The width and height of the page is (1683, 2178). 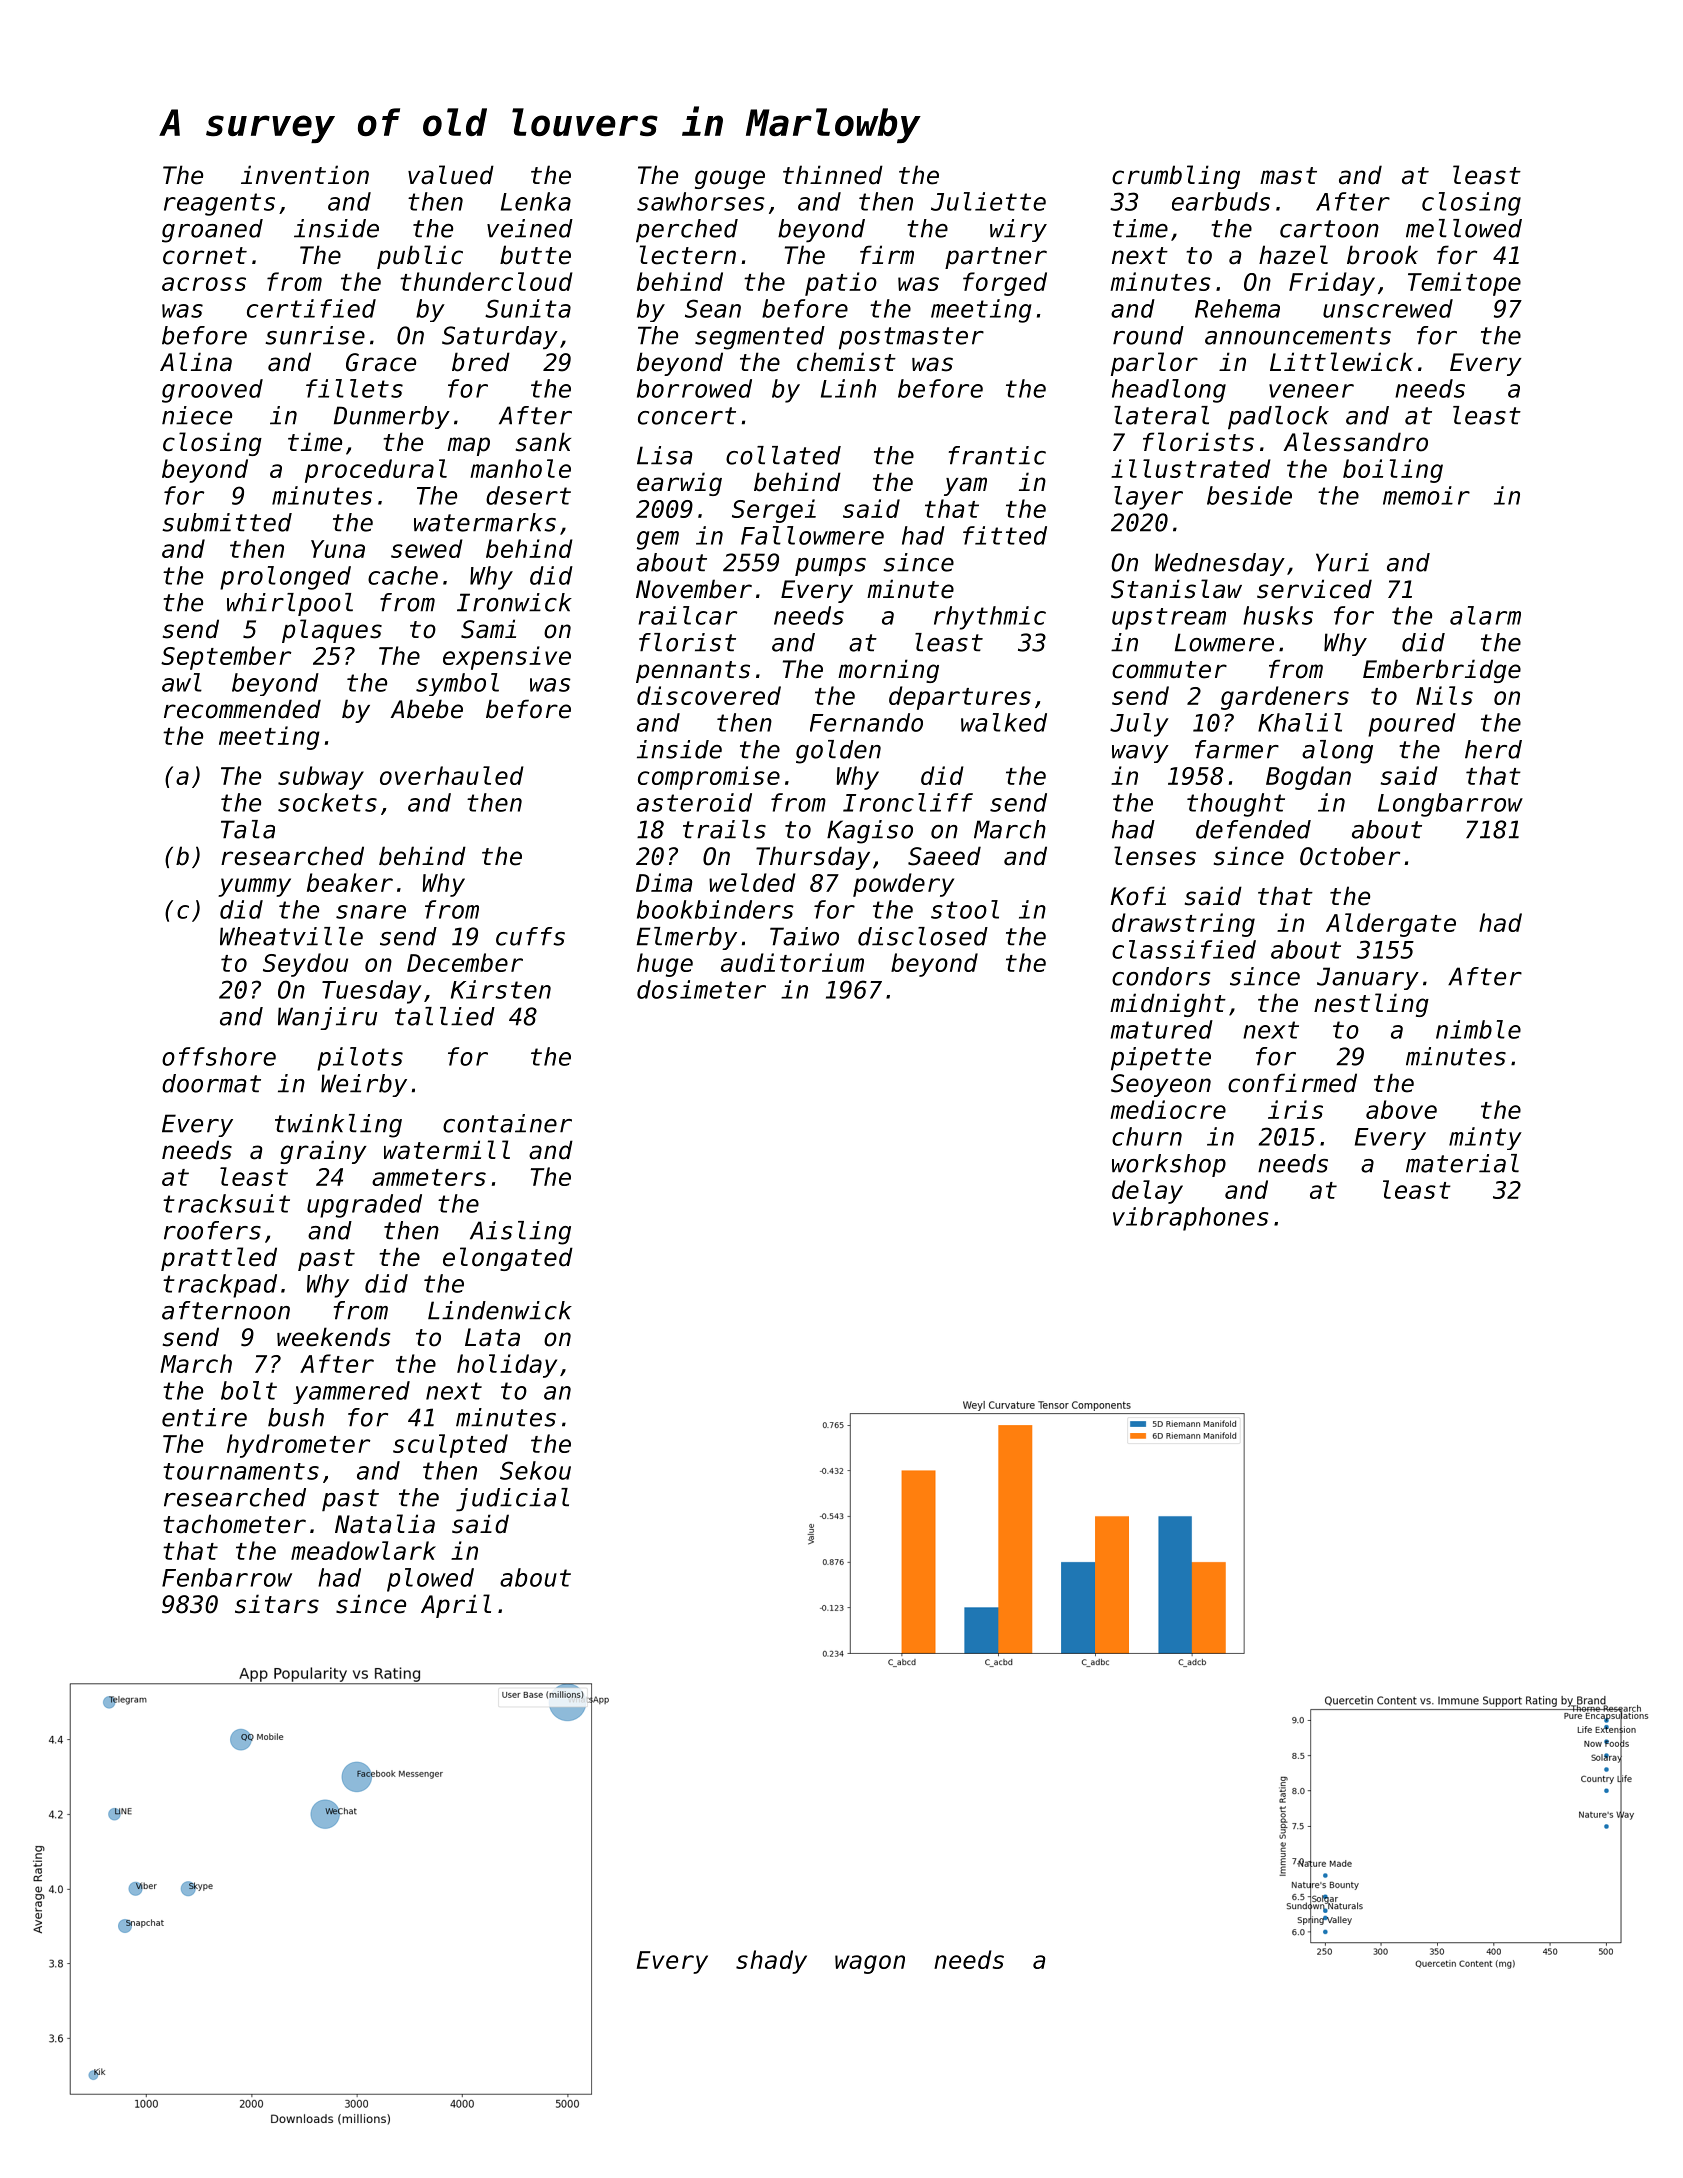 I want to click on map, so click(x=468, y=446).
